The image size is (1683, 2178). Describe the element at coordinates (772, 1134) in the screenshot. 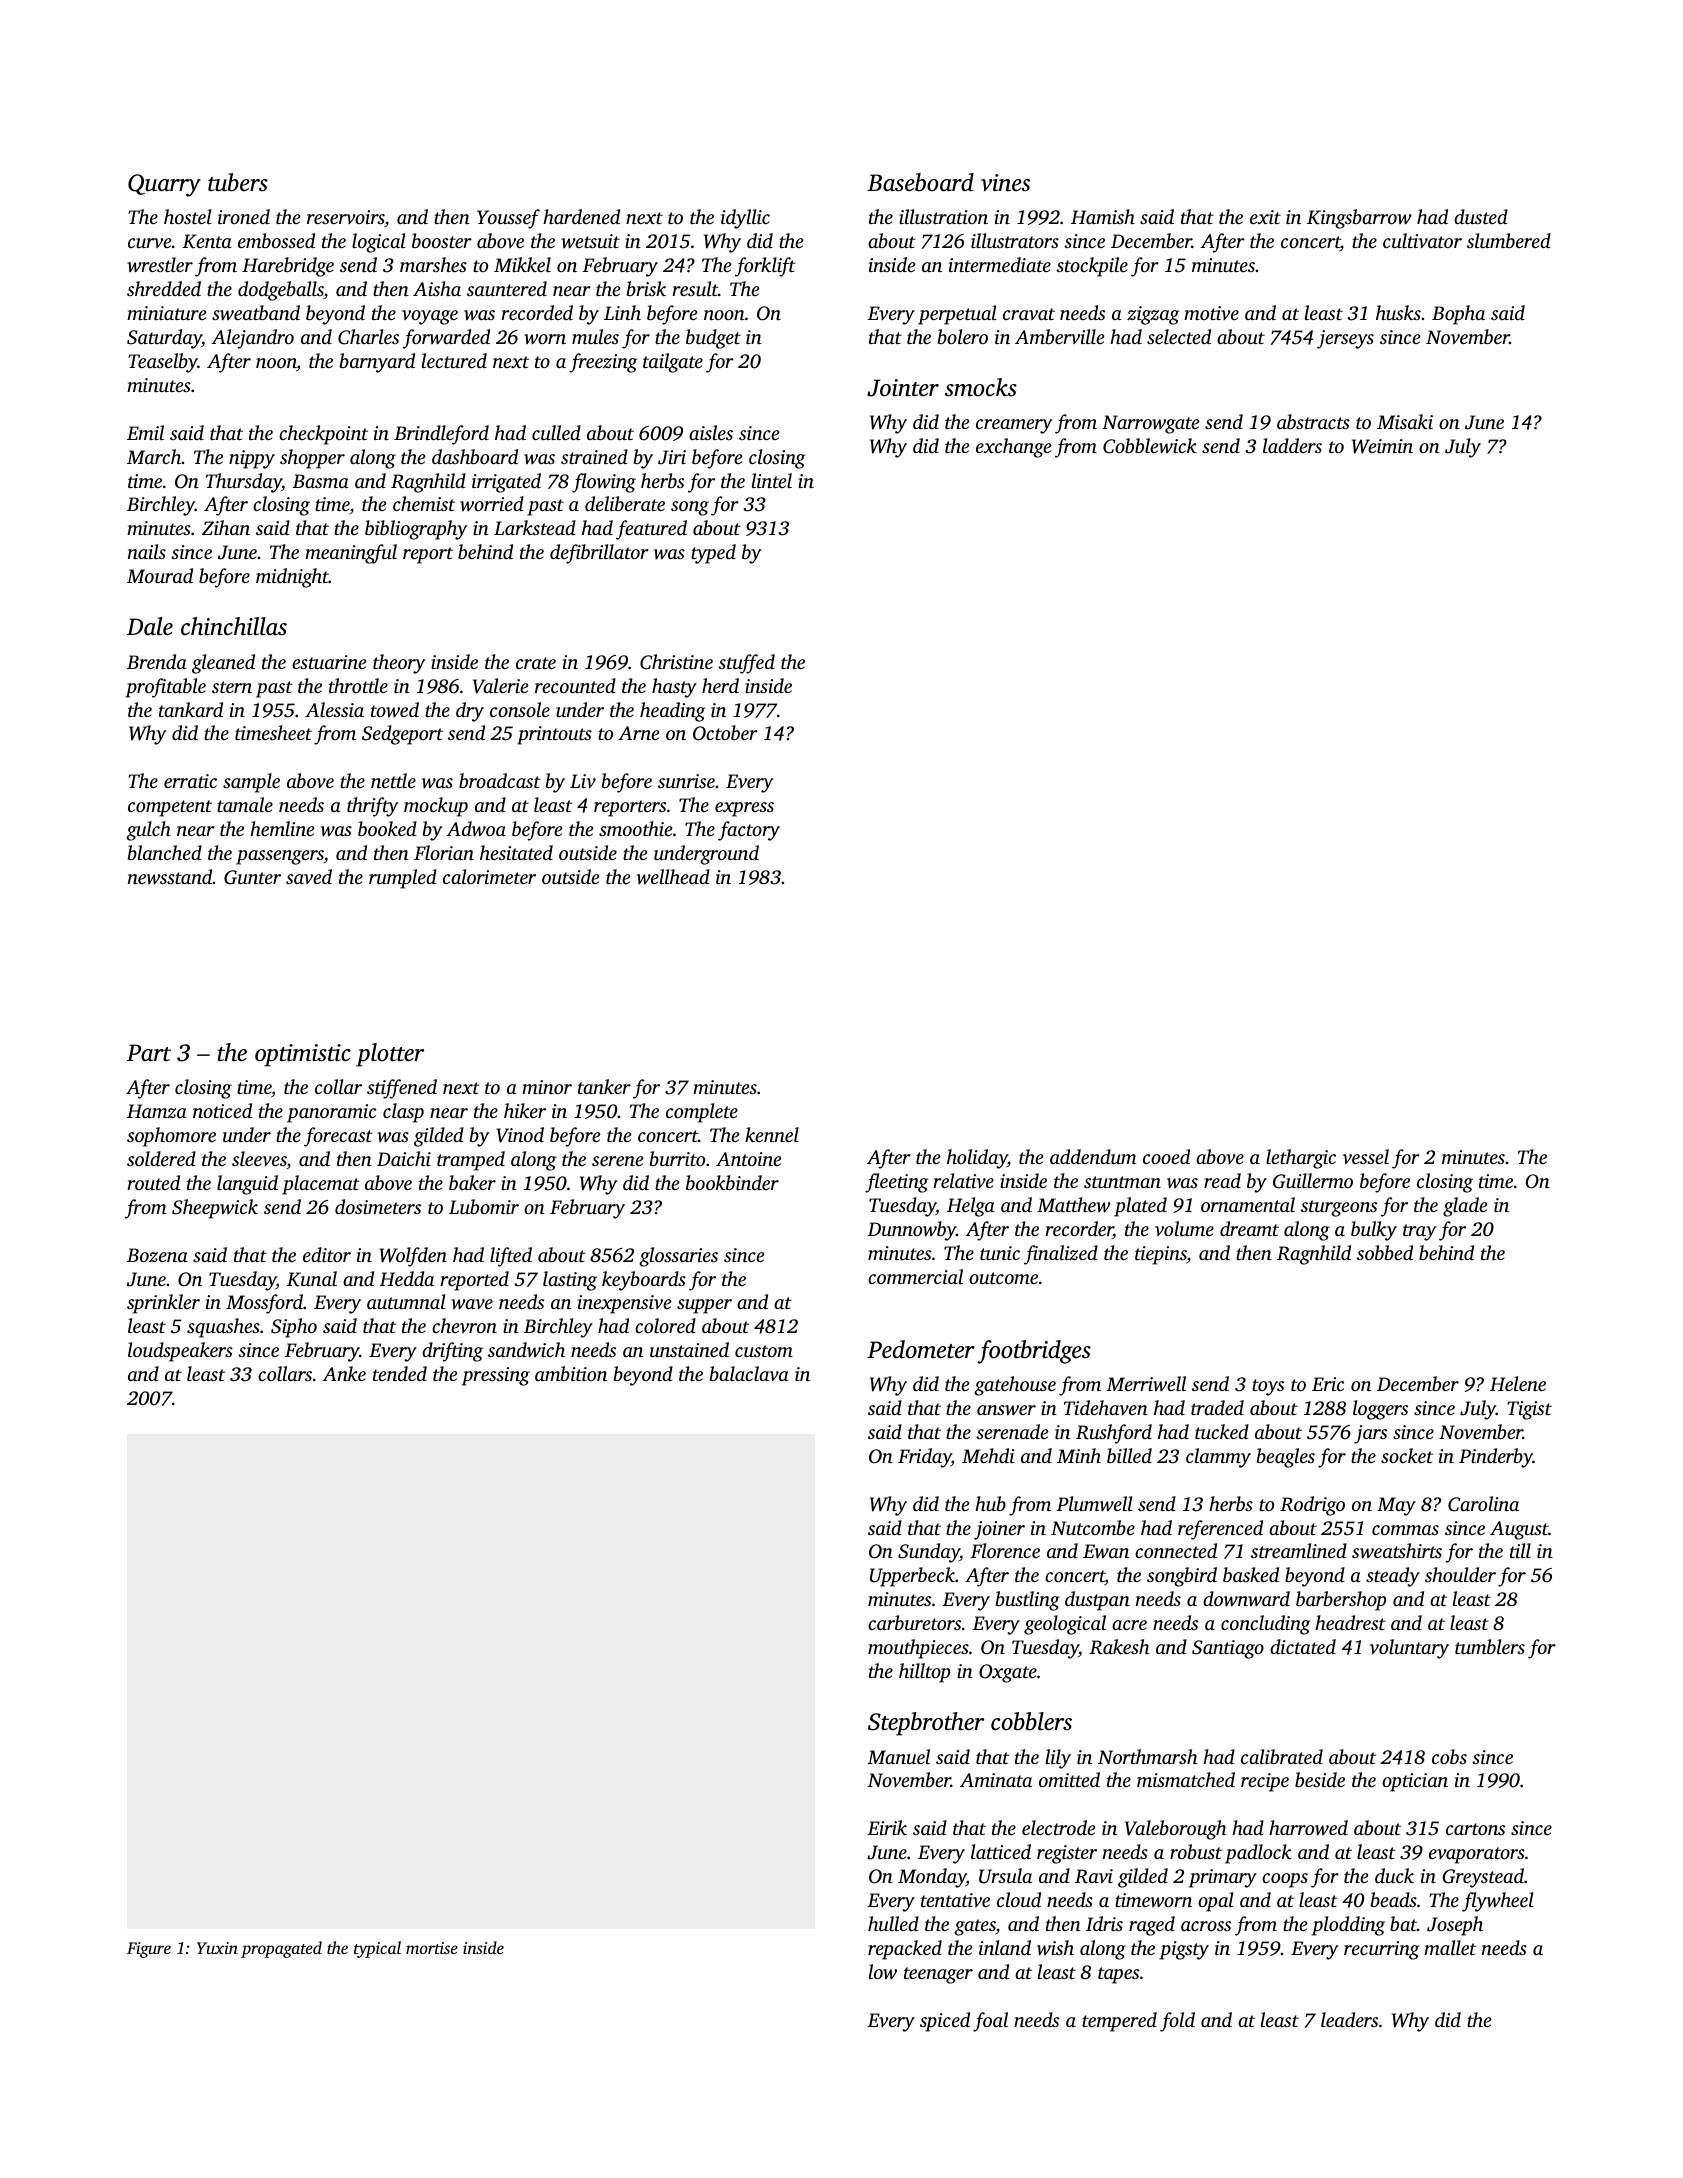

I see `kennel` at that location.
